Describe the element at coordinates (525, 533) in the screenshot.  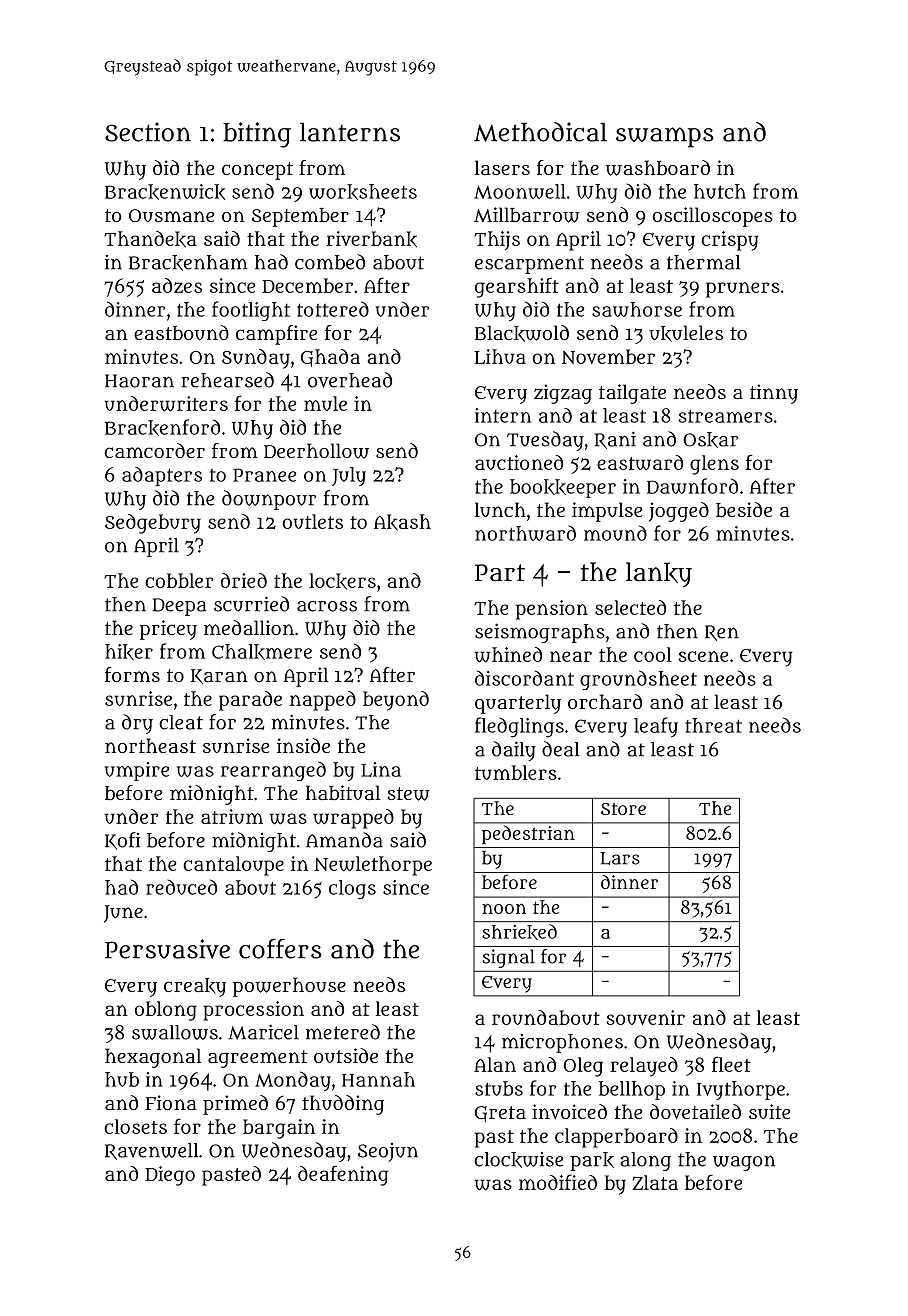
I see `northward` at that location.
